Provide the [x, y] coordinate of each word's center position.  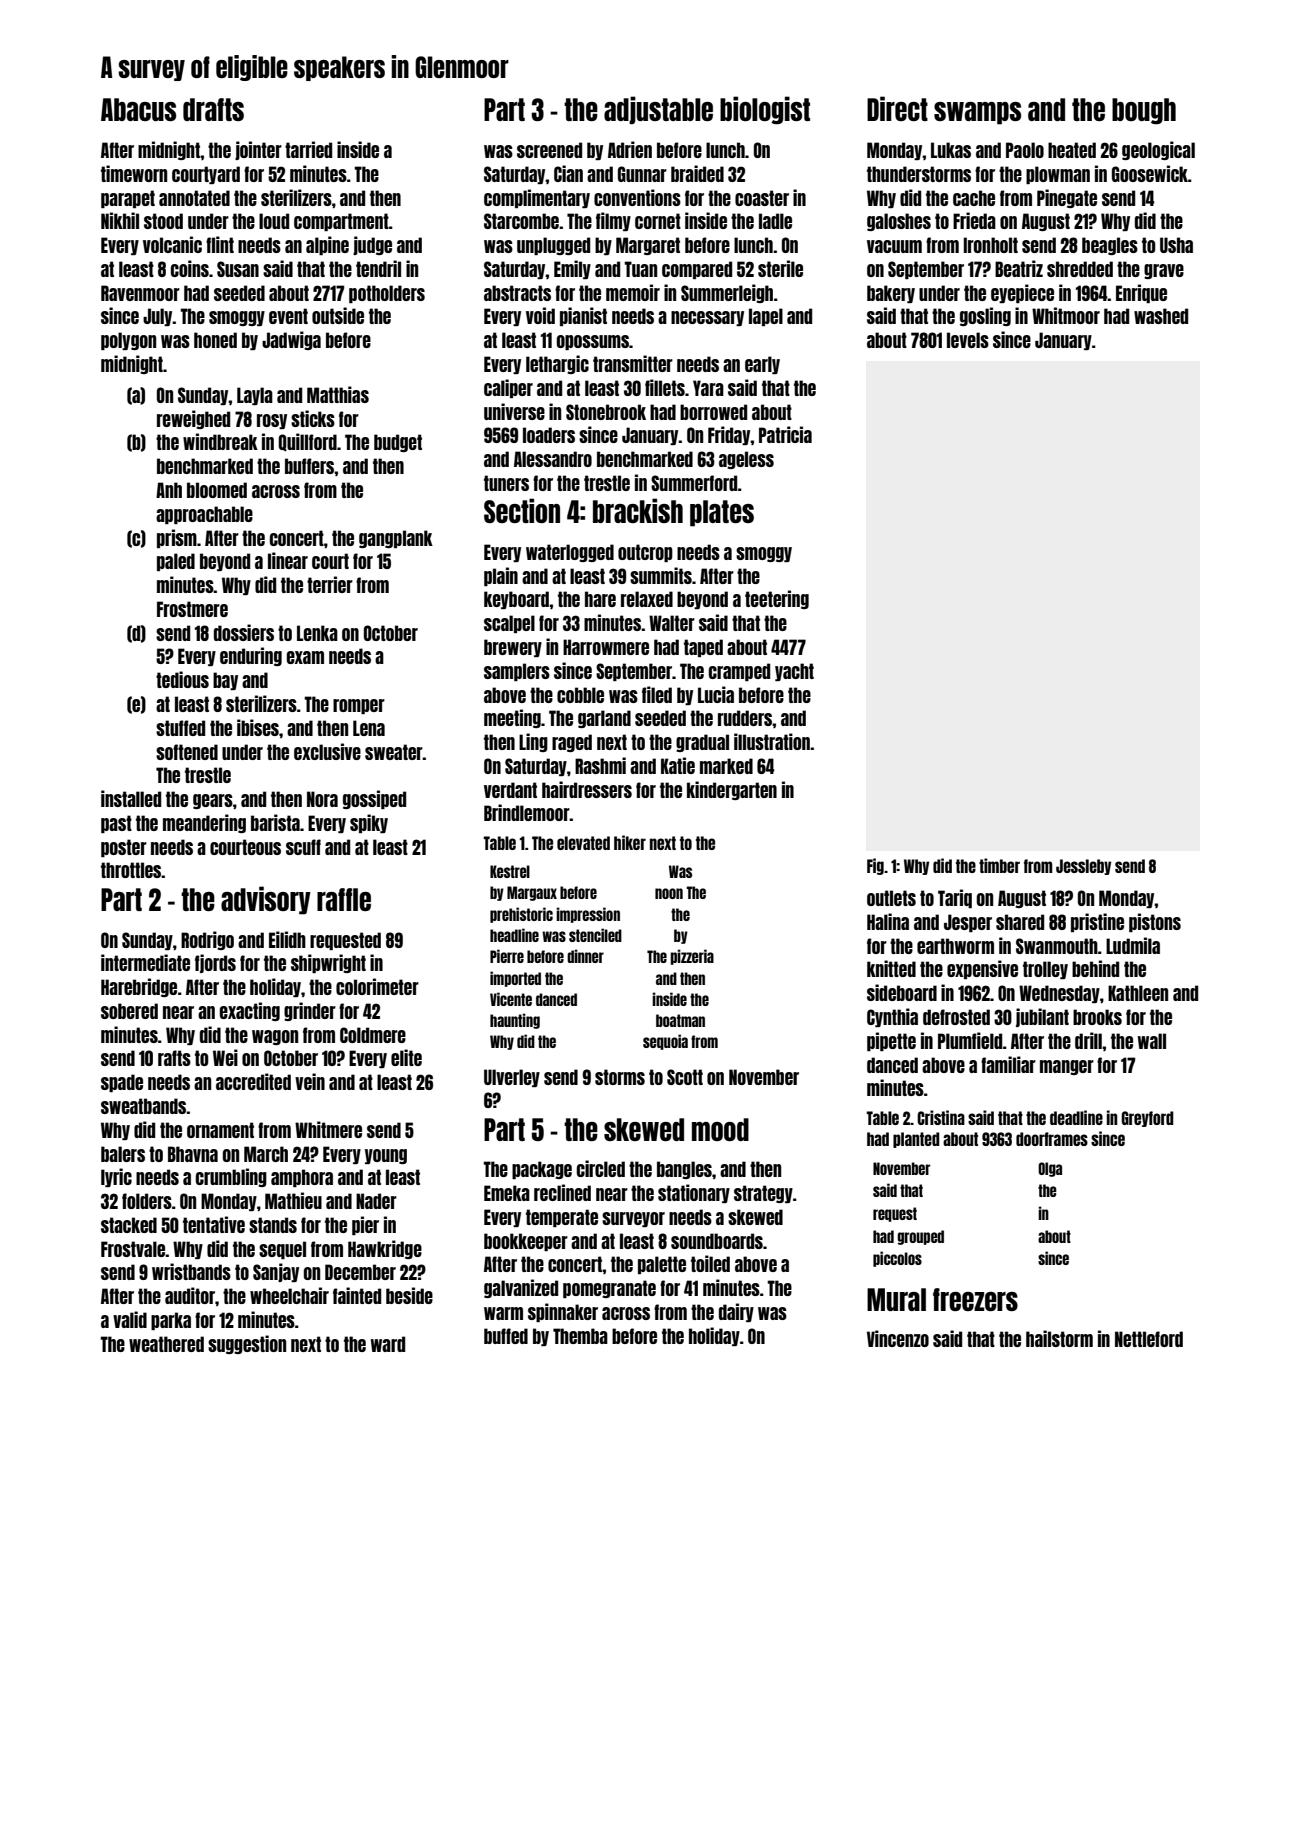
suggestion [247, 1344]
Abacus [138, 109]
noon [669, 893]
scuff [303, 847]
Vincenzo [898, 1338]
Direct [897, 108]
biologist [765, 110]
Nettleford [1149, 1339]
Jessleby [1083, 867]
